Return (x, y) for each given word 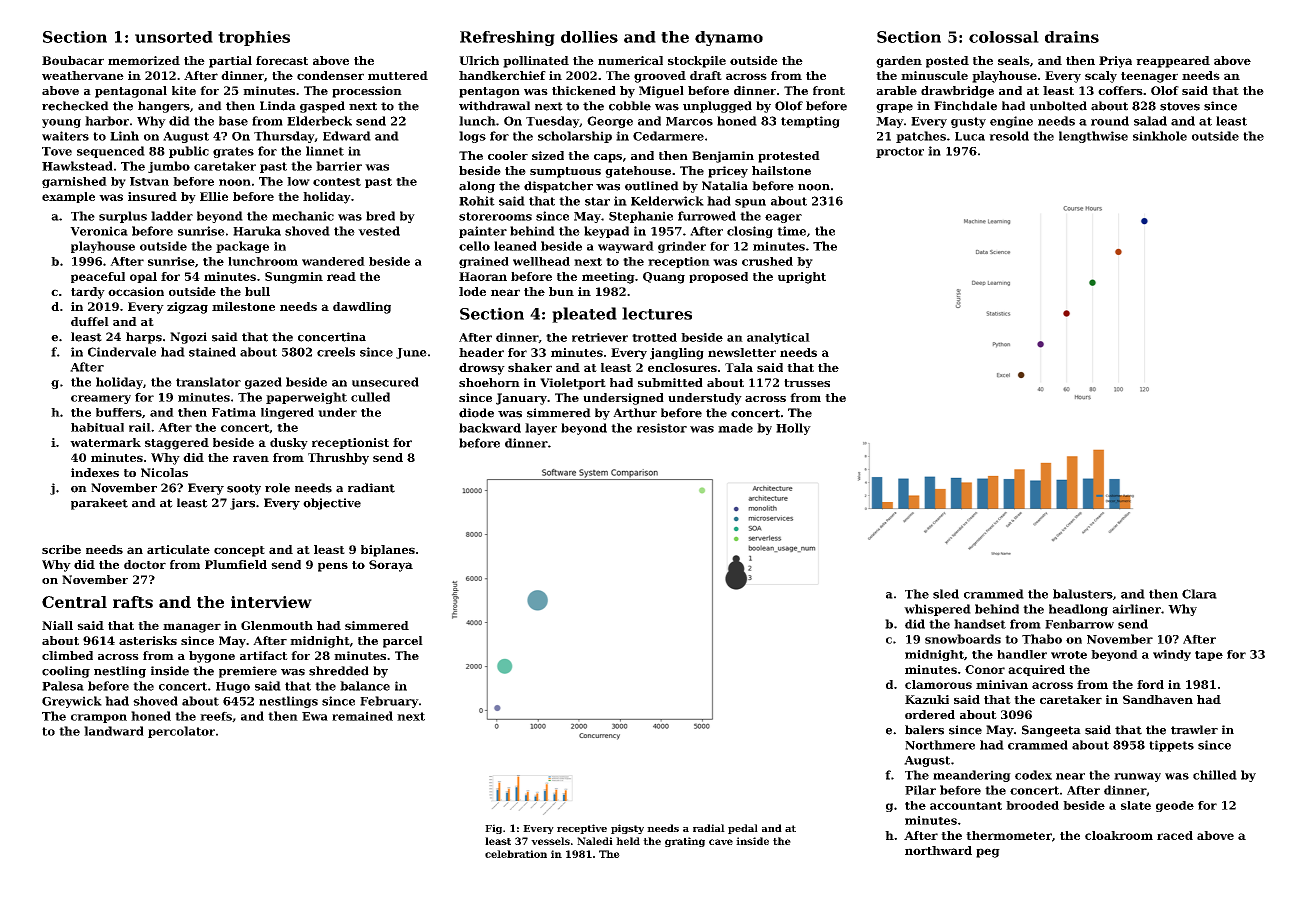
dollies (589, 37)
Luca (970, 136)
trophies (254, 38)
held (628, 841)
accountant (966, 806)
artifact (264, 655)
